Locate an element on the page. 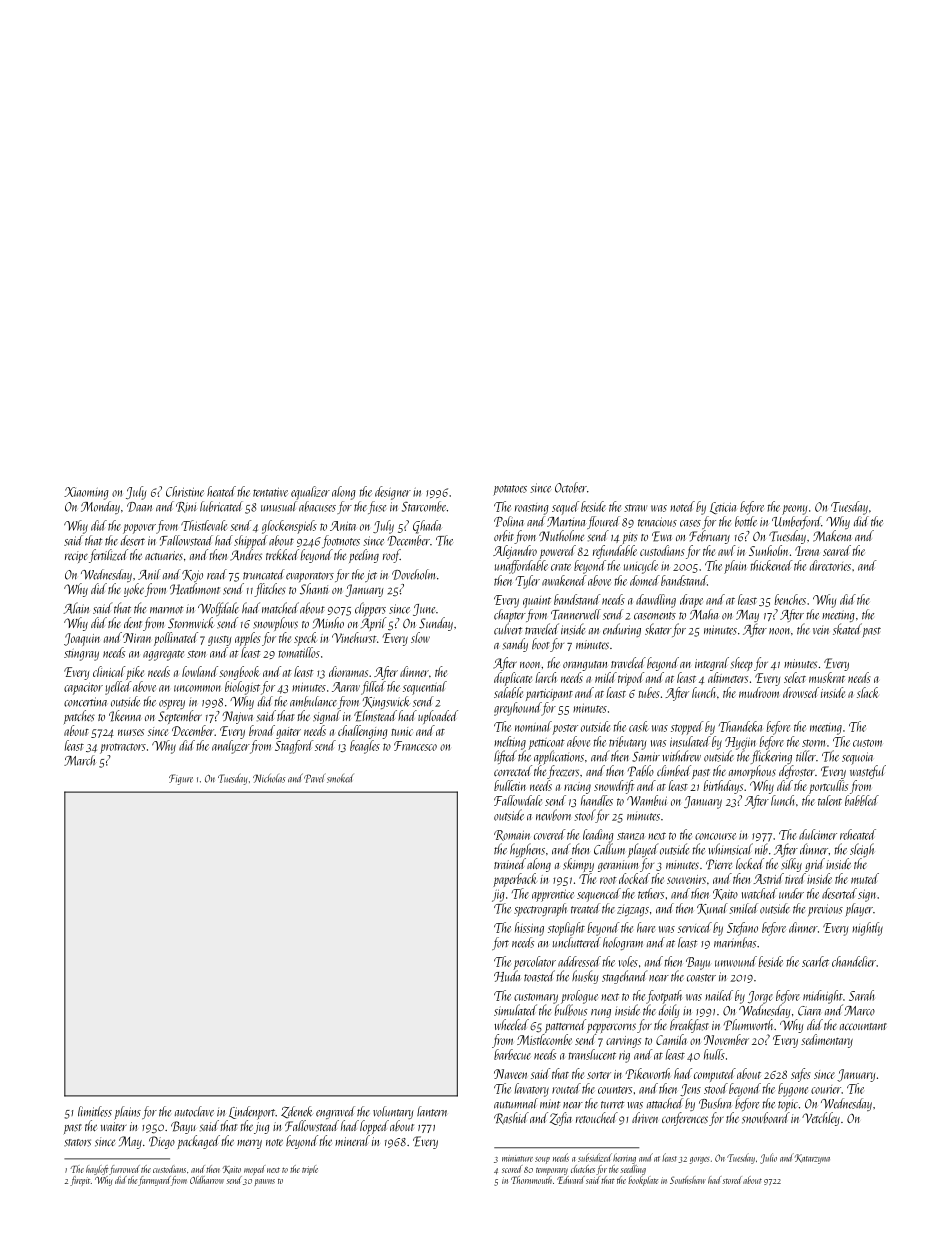 Image resolution: width=952 pixels, height=1233 pixels. concertina is located at coordinates (85, 702).
